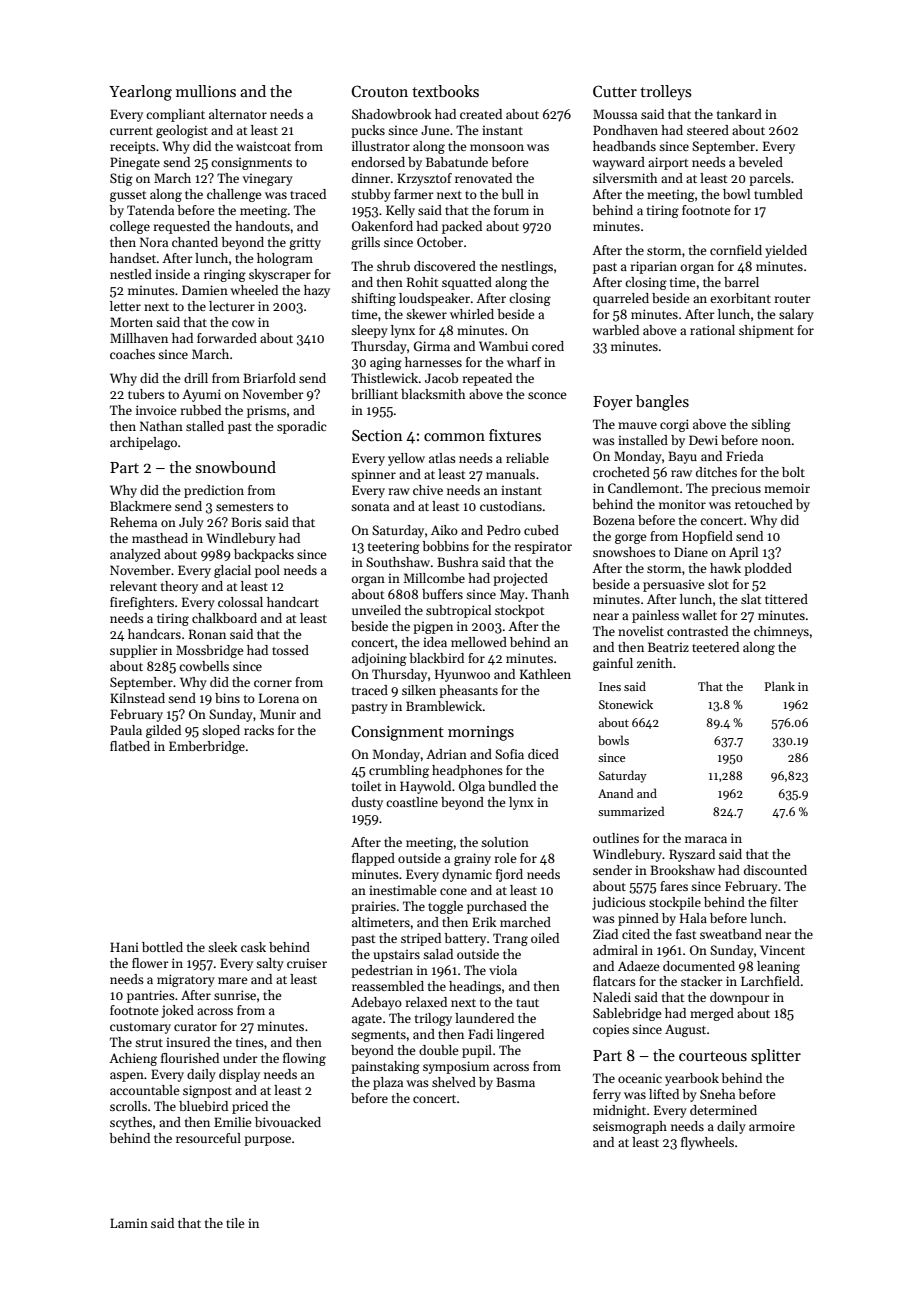 The height and width of the image is (1308, 924). What do you see at coordinates (718, 584) in the image?
I see `slot` at bounding box center [718, 584].
